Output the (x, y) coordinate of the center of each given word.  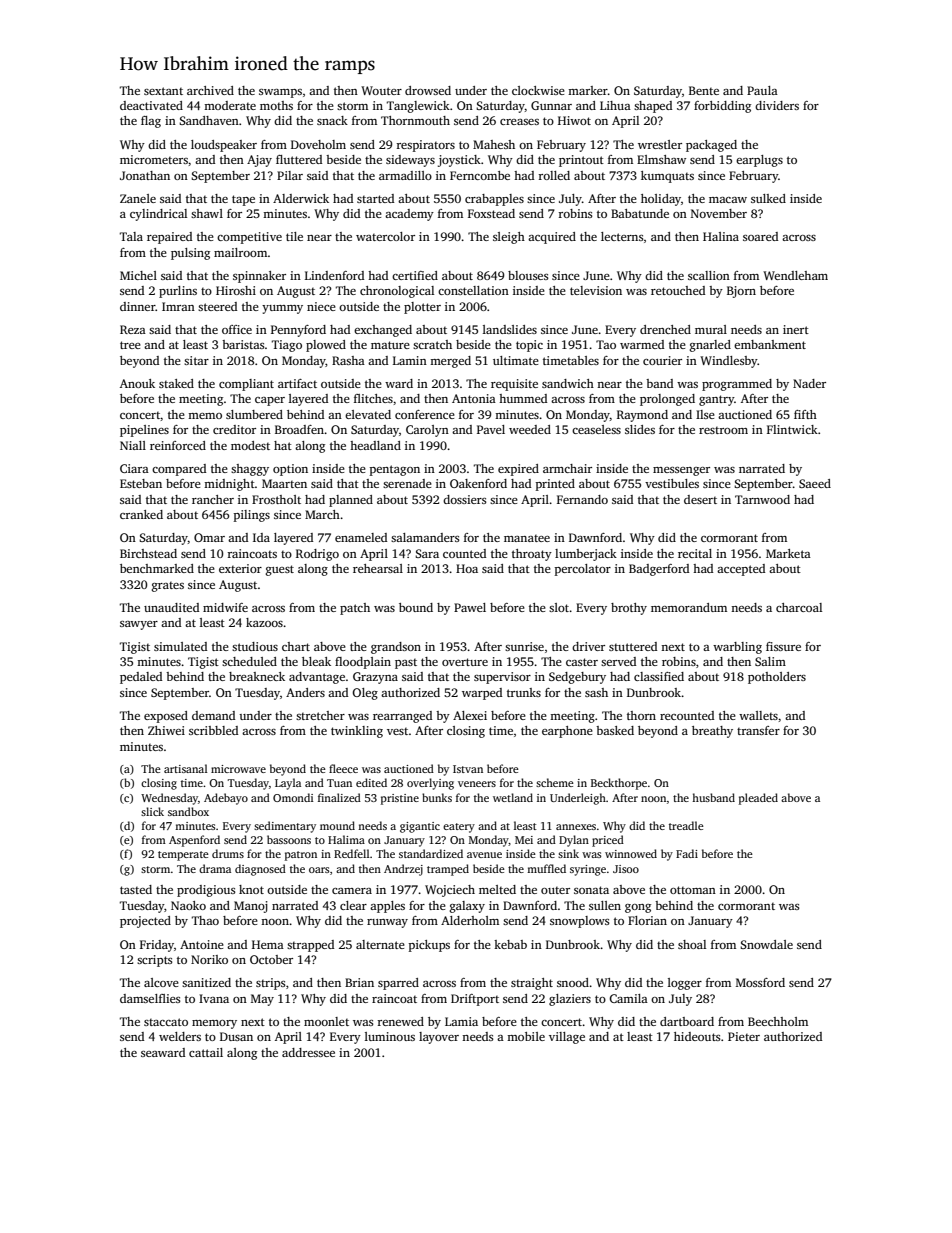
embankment (770, 344)
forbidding (722, 107)
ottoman (693, 890)
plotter (422, 308)
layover (439, 1038)
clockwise (538, 90)
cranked (141, 514)
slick (152, 811)
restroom (723, 430)
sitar (196, 360)
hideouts (697, 1036)
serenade (407, 483)
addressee (308, 1052)
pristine (400, 799)
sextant (163, 91)
